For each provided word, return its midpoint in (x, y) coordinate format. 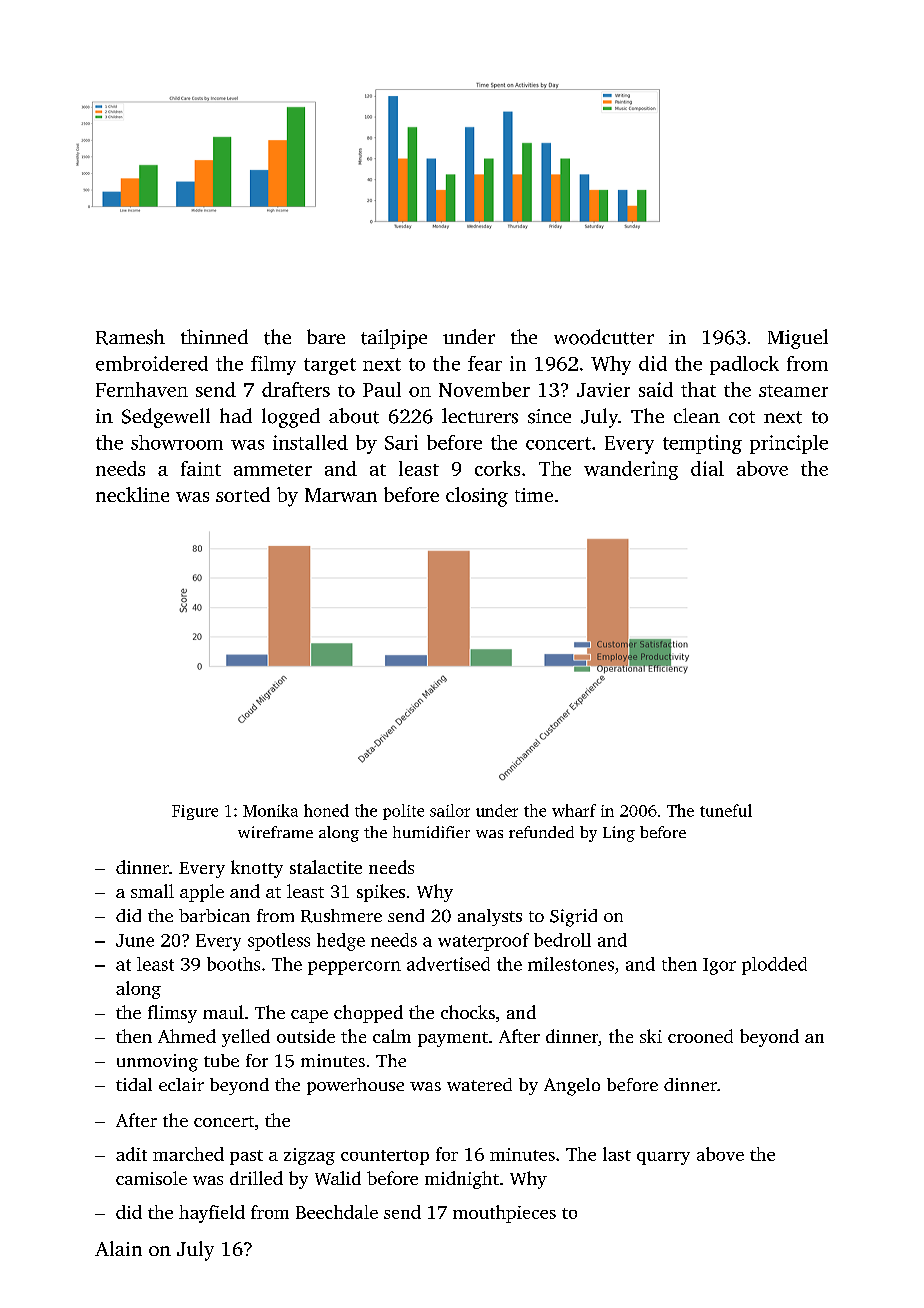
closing (477, 497)
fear (485, 363)
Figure (195, 812)
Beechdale (337, 1212)
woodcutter (604, 337)
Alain (118, 1248)
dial (707, 468)
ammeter (273, 470)
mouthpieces (504, 1214)
